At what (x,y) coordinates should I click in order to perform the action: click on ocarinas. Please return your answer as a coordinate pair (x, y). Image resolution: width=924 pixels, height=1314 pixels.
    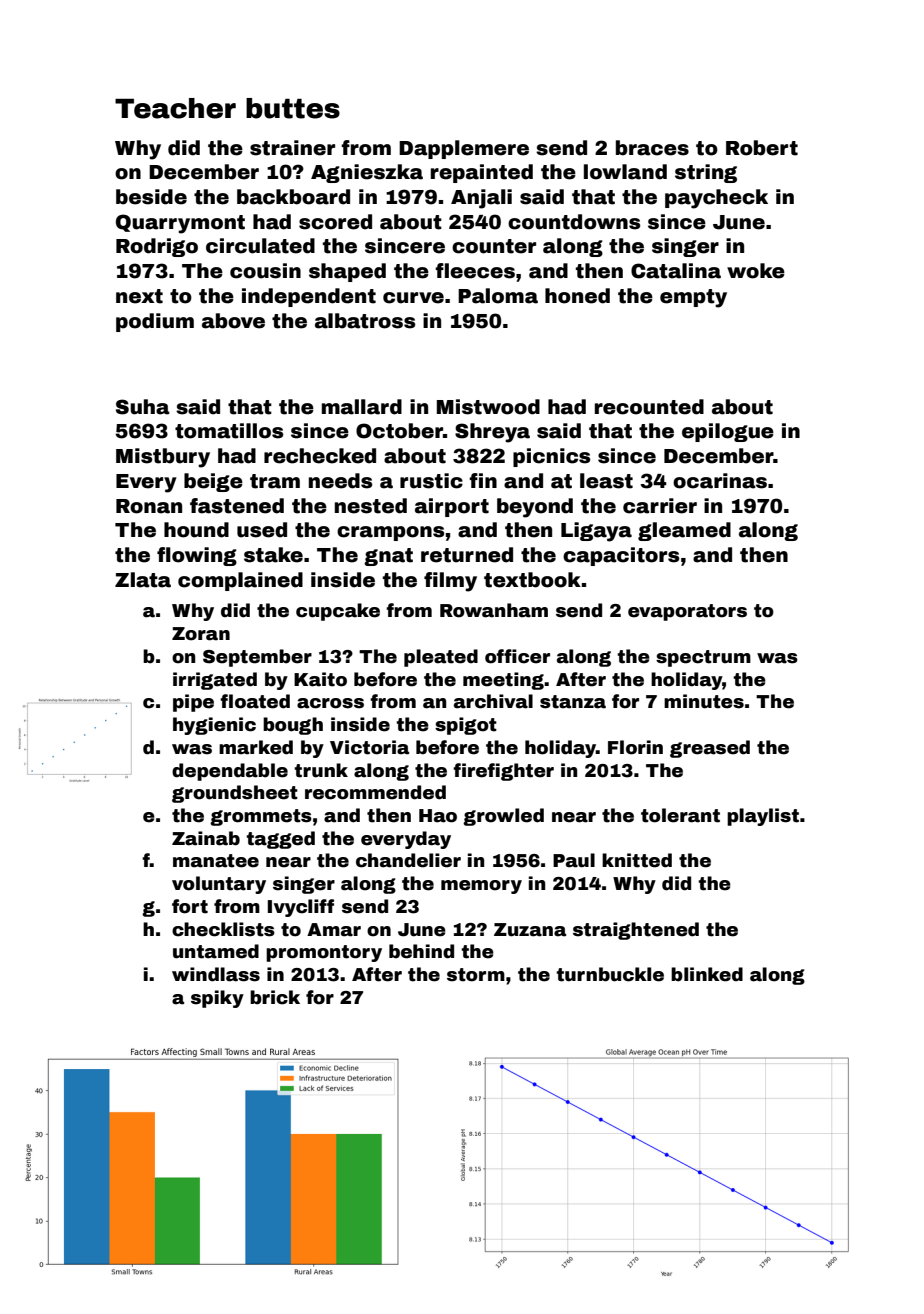
    Looking at the image, I should click on (720, 481).
